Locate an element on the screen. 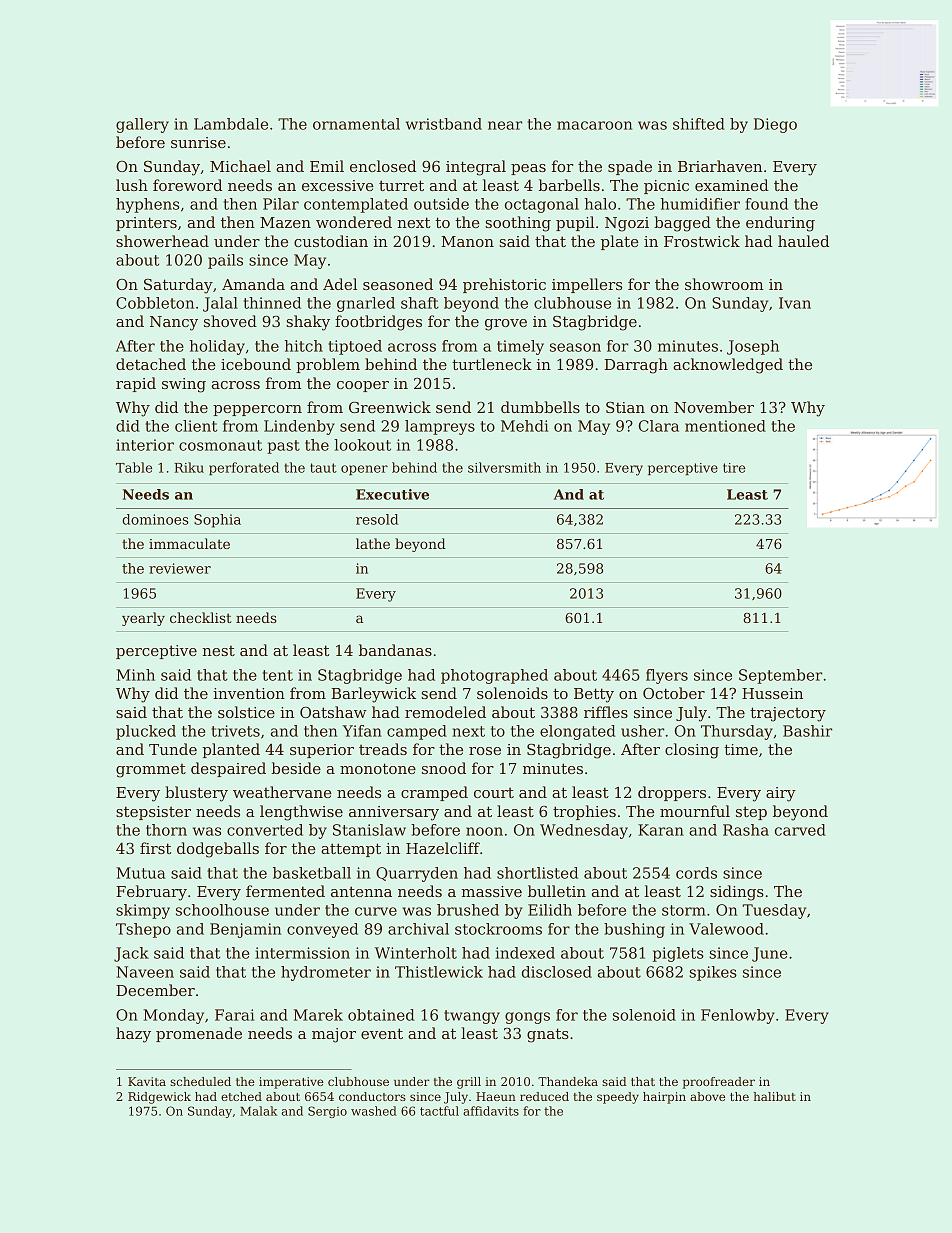  trophies is located at coordinates (584, 812).
